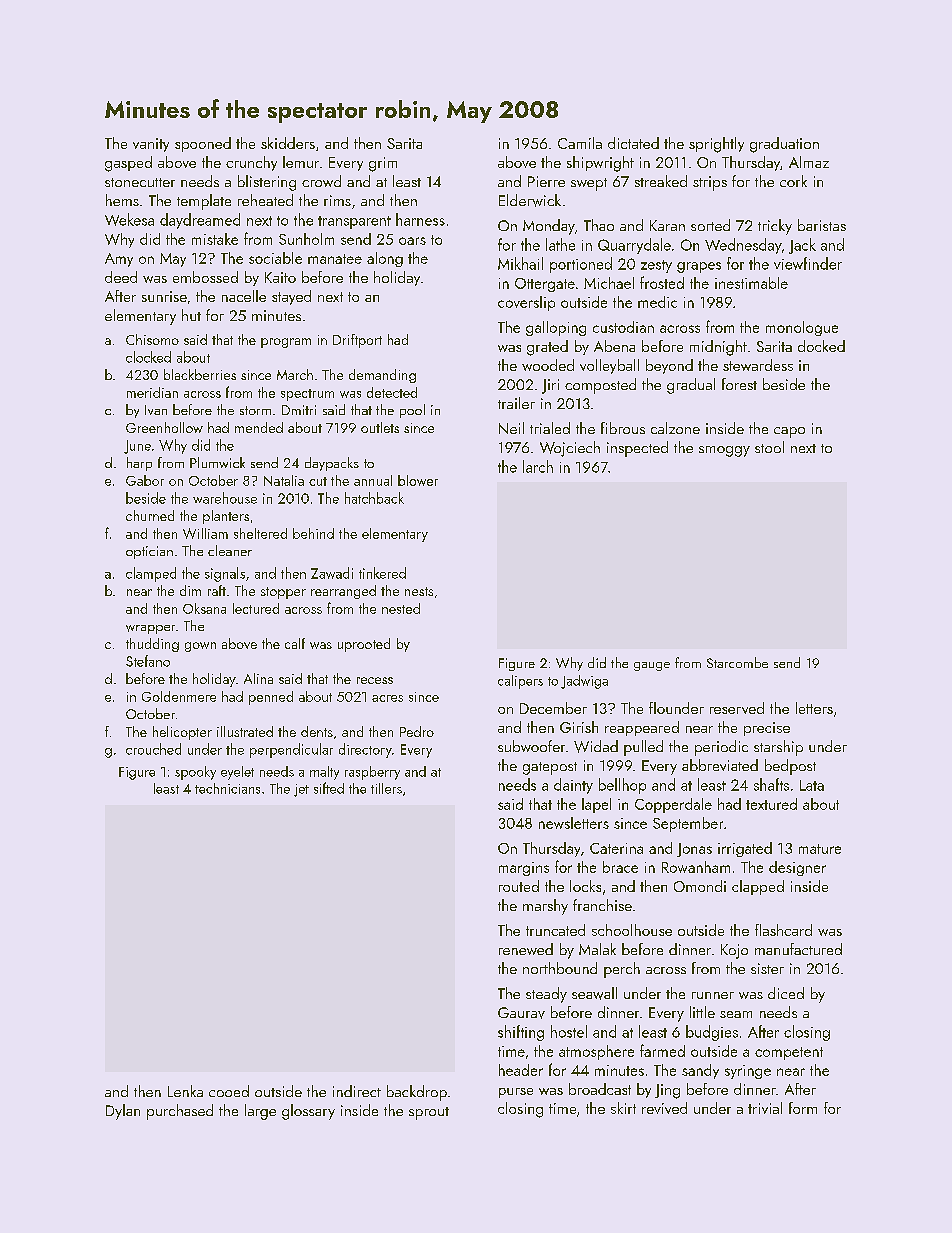 The image size is (952, 1233). I want to click on dictated, so click(633, 143).
